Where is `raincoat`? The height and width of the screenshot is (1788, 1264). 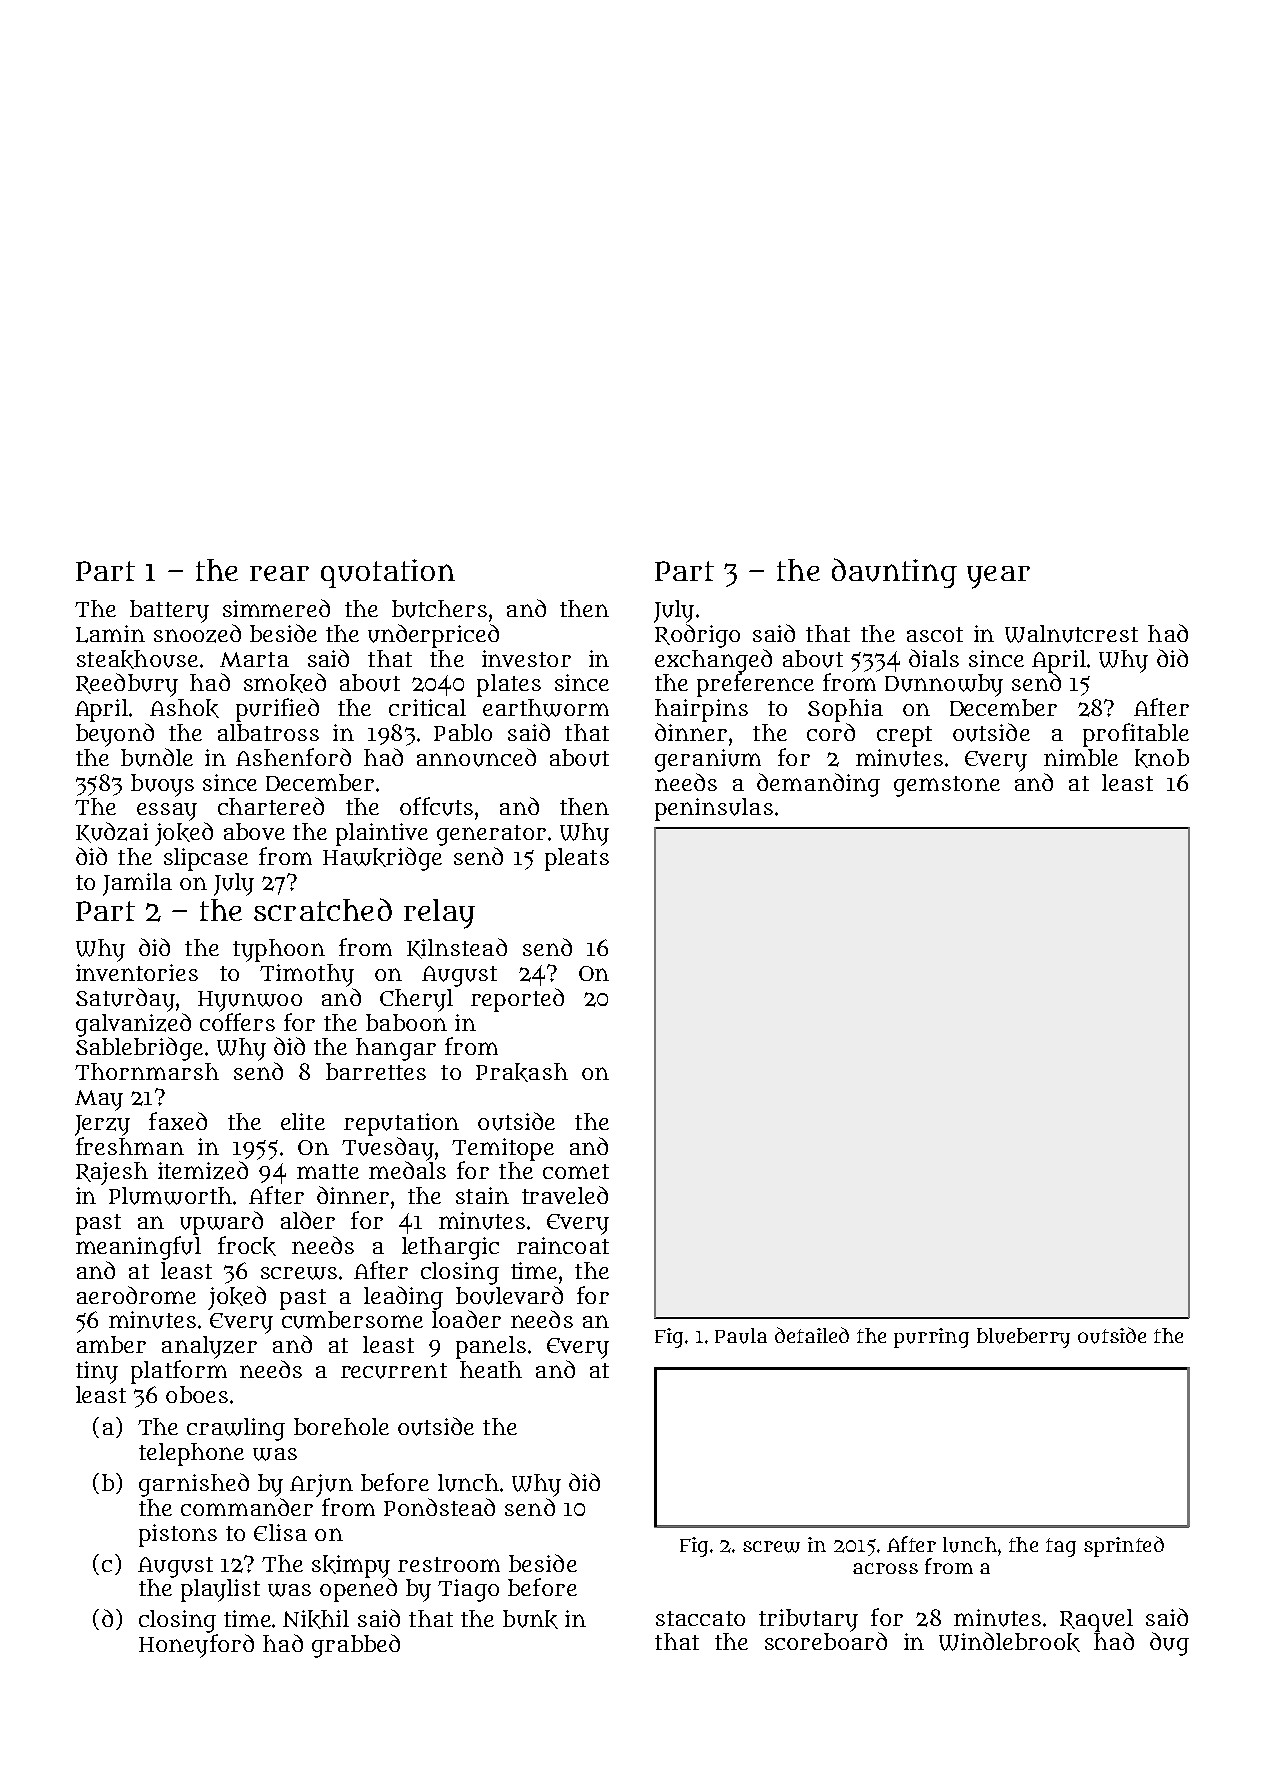 raincoat is located at coordinates (563, 1245).
